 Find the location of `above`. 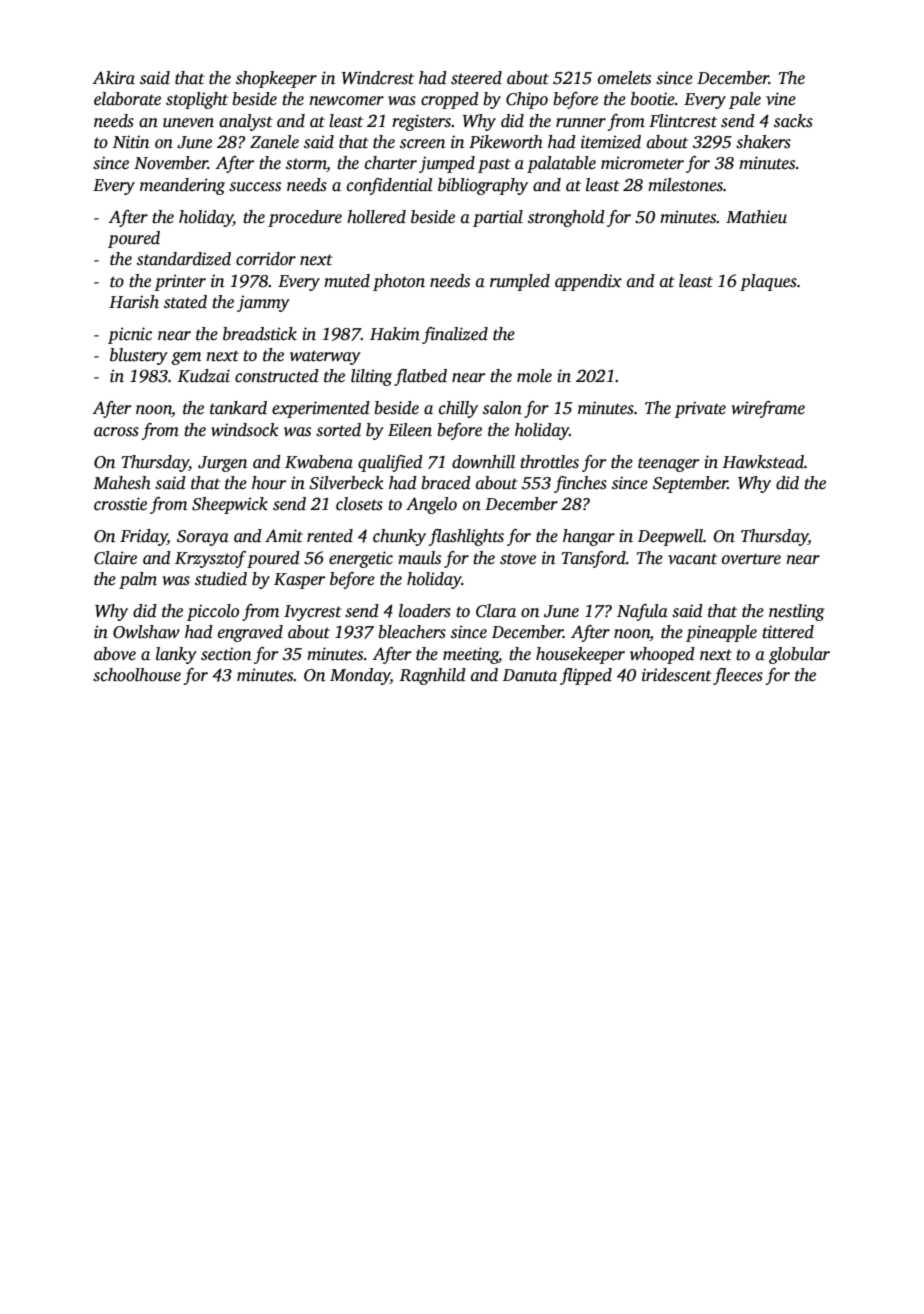

above is located at coordinates (115, 654).
